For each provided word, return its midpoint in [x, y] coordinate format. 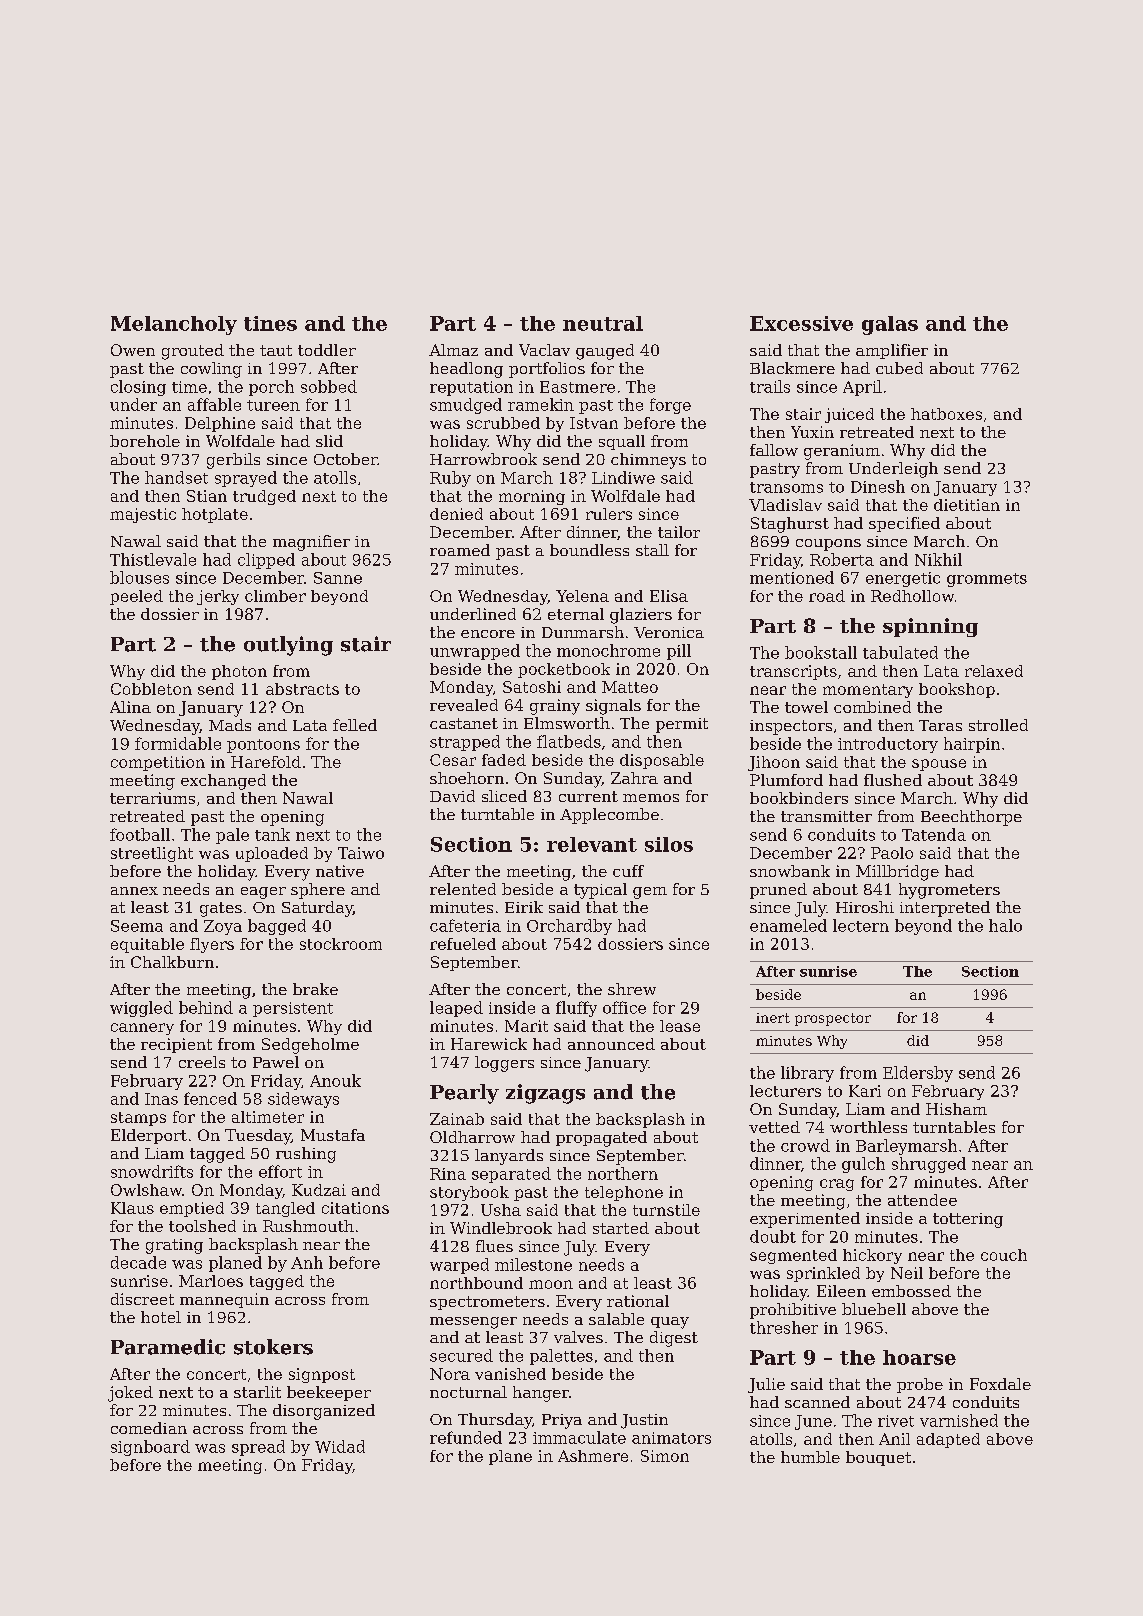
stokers [273, 1347]
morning [532, 497]
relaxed [994, 671]
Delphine [220, 424]
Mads [230, 725]
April [862, 388]
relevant [592, 844]
